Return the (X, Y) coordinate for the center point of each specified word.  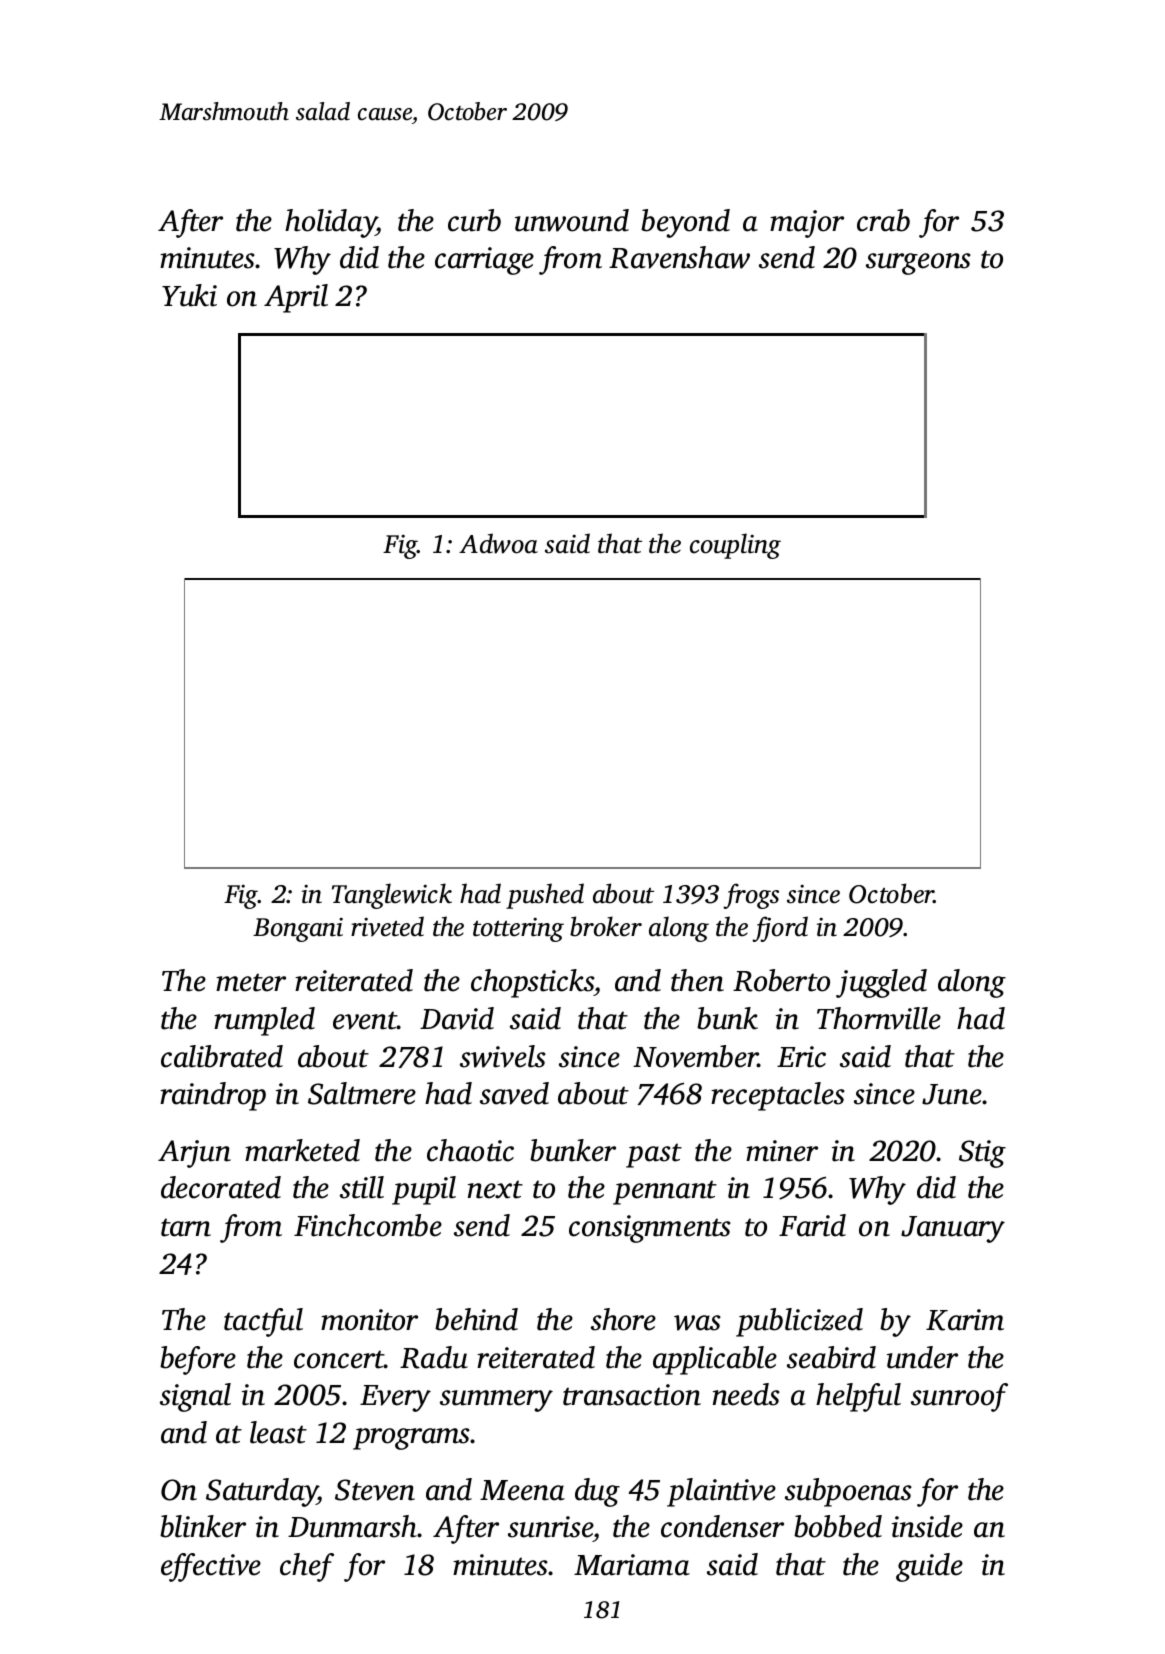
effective (211, 1567)
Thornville (879, 1018)
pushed (545, 896)
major (807, 224)
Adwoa (498, 543)
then (697, 980)
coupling (735, 546)
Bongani (298, 929)
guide (929, 1567)
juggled (881, 983)
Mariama (632, 1565)
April (296, 298)
